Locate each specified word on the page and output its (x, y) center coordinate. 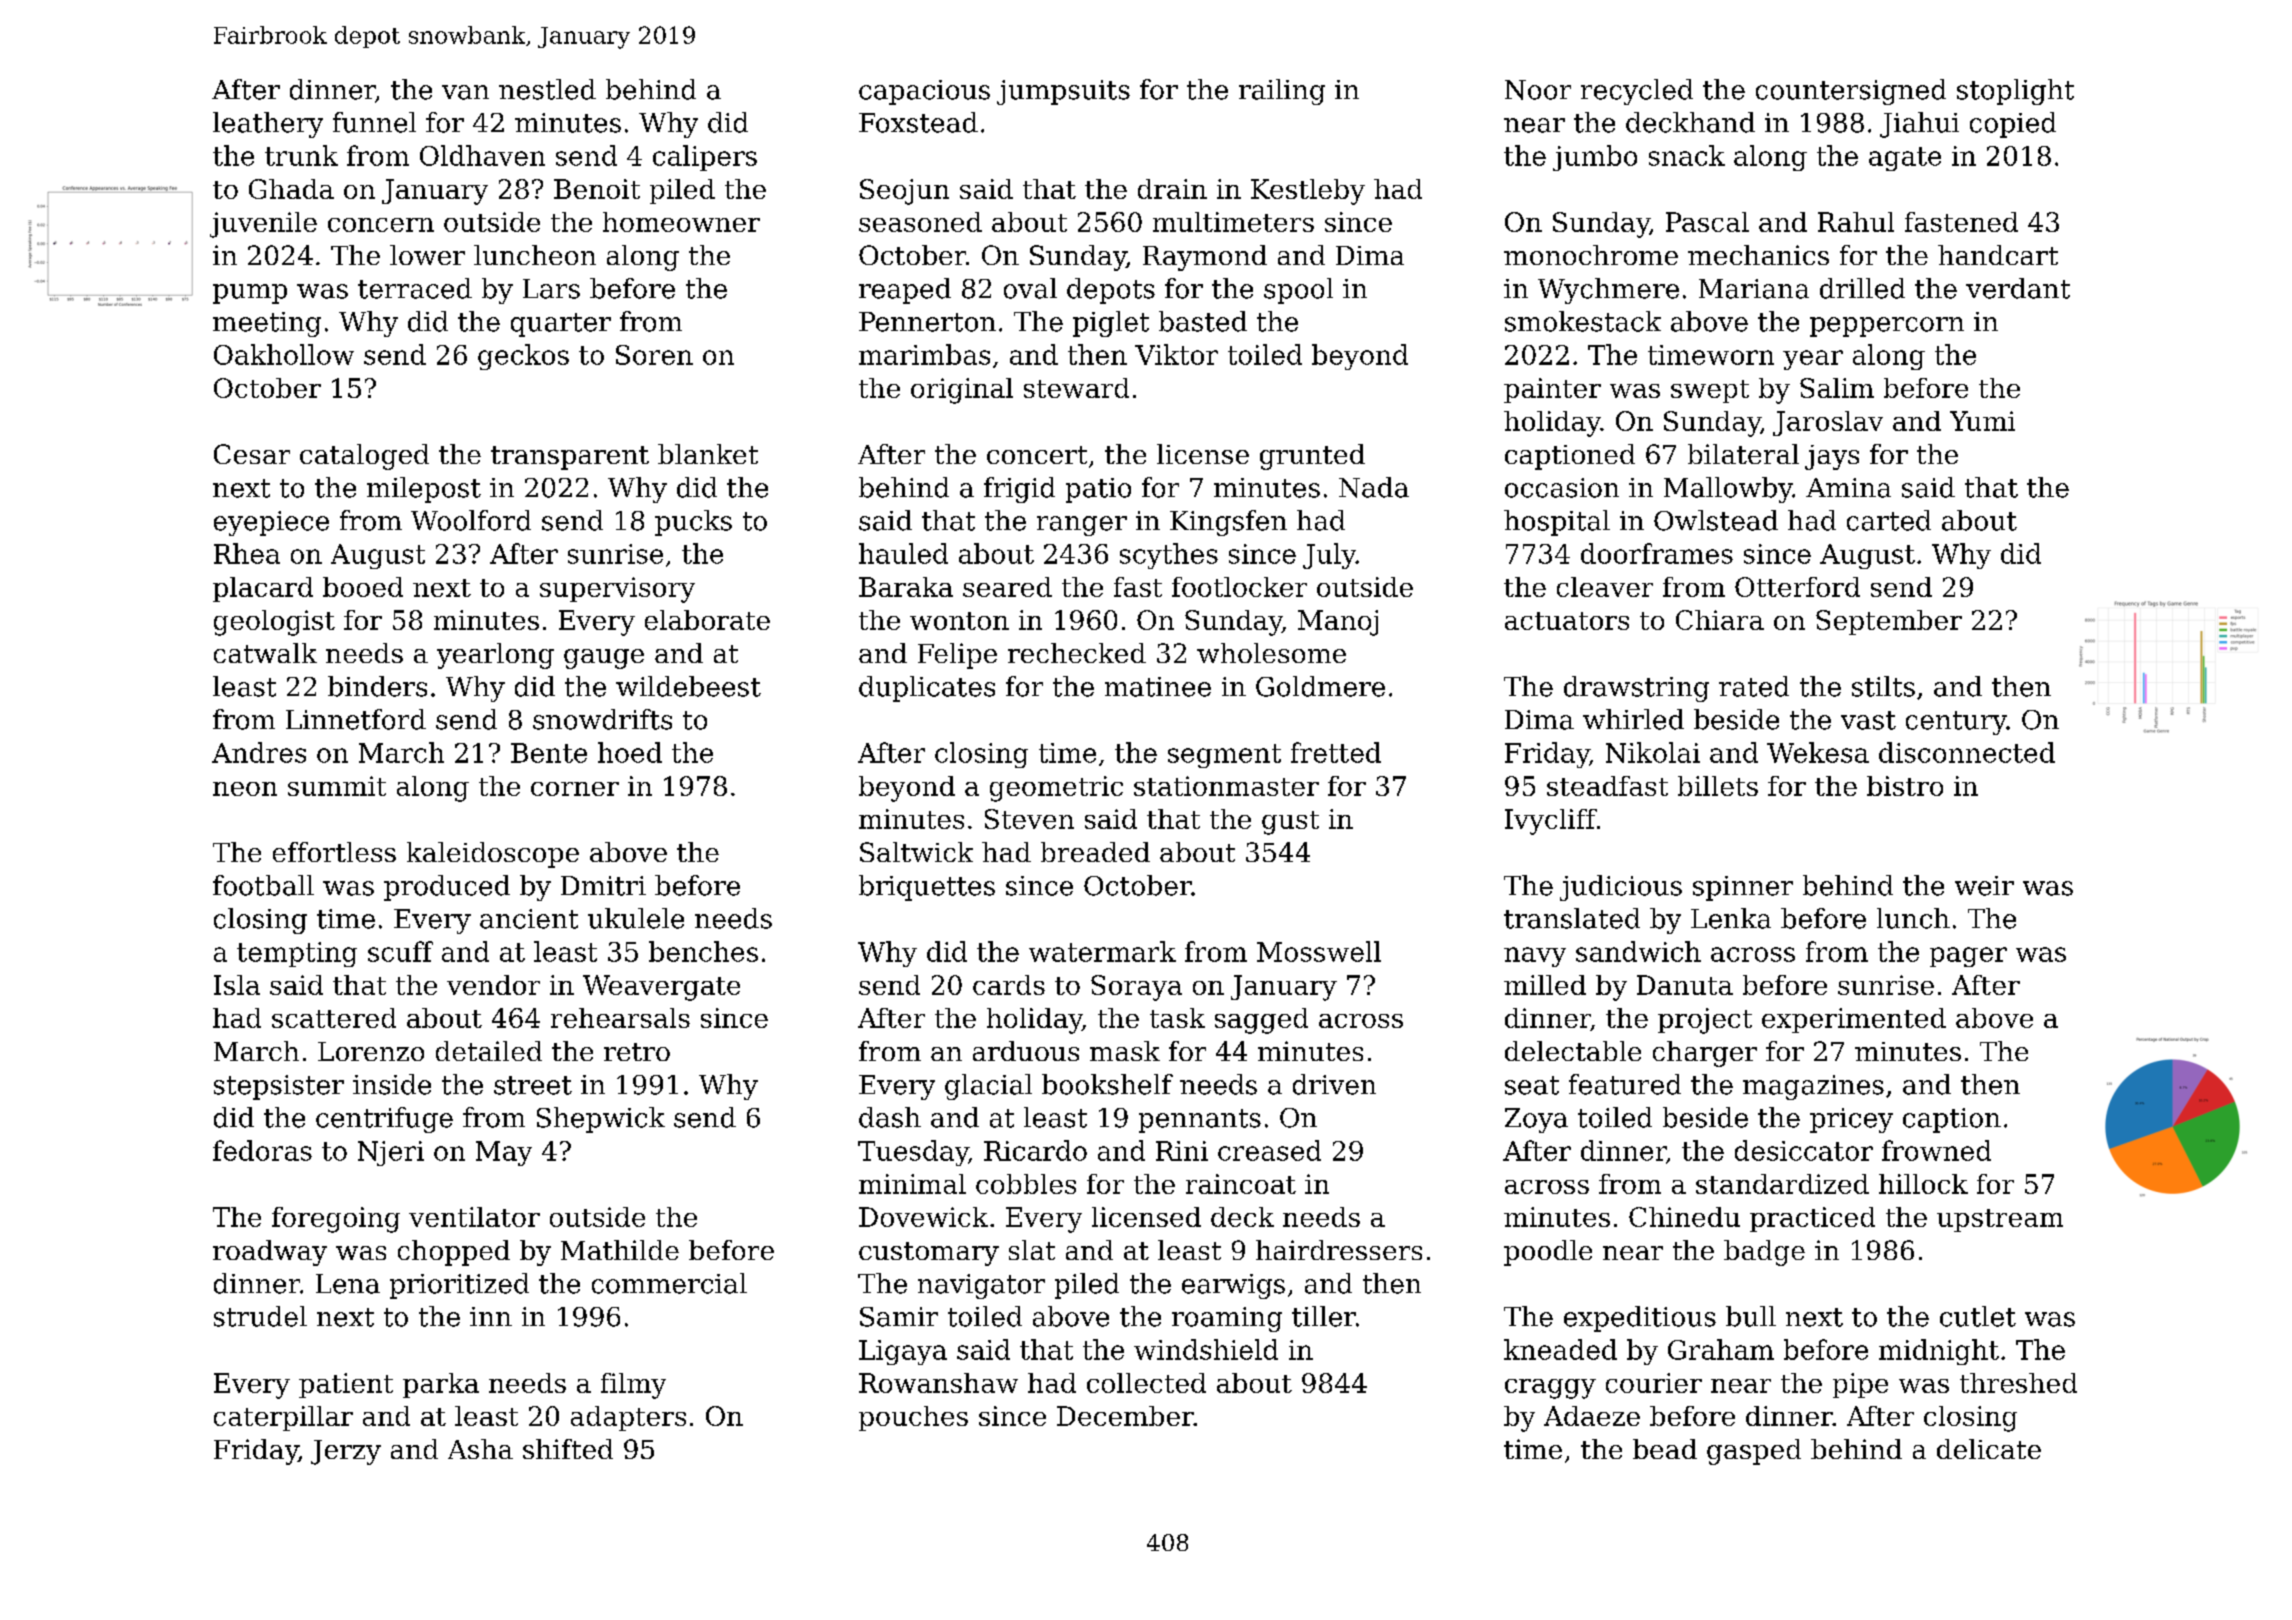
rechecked (1077, 653)
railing (1282, 92)
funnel (374, 122)
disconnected (1967, 752)
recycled (1637, 92)
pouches (913, 1418)
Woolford (471, 520)
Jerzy (346, 1452)
